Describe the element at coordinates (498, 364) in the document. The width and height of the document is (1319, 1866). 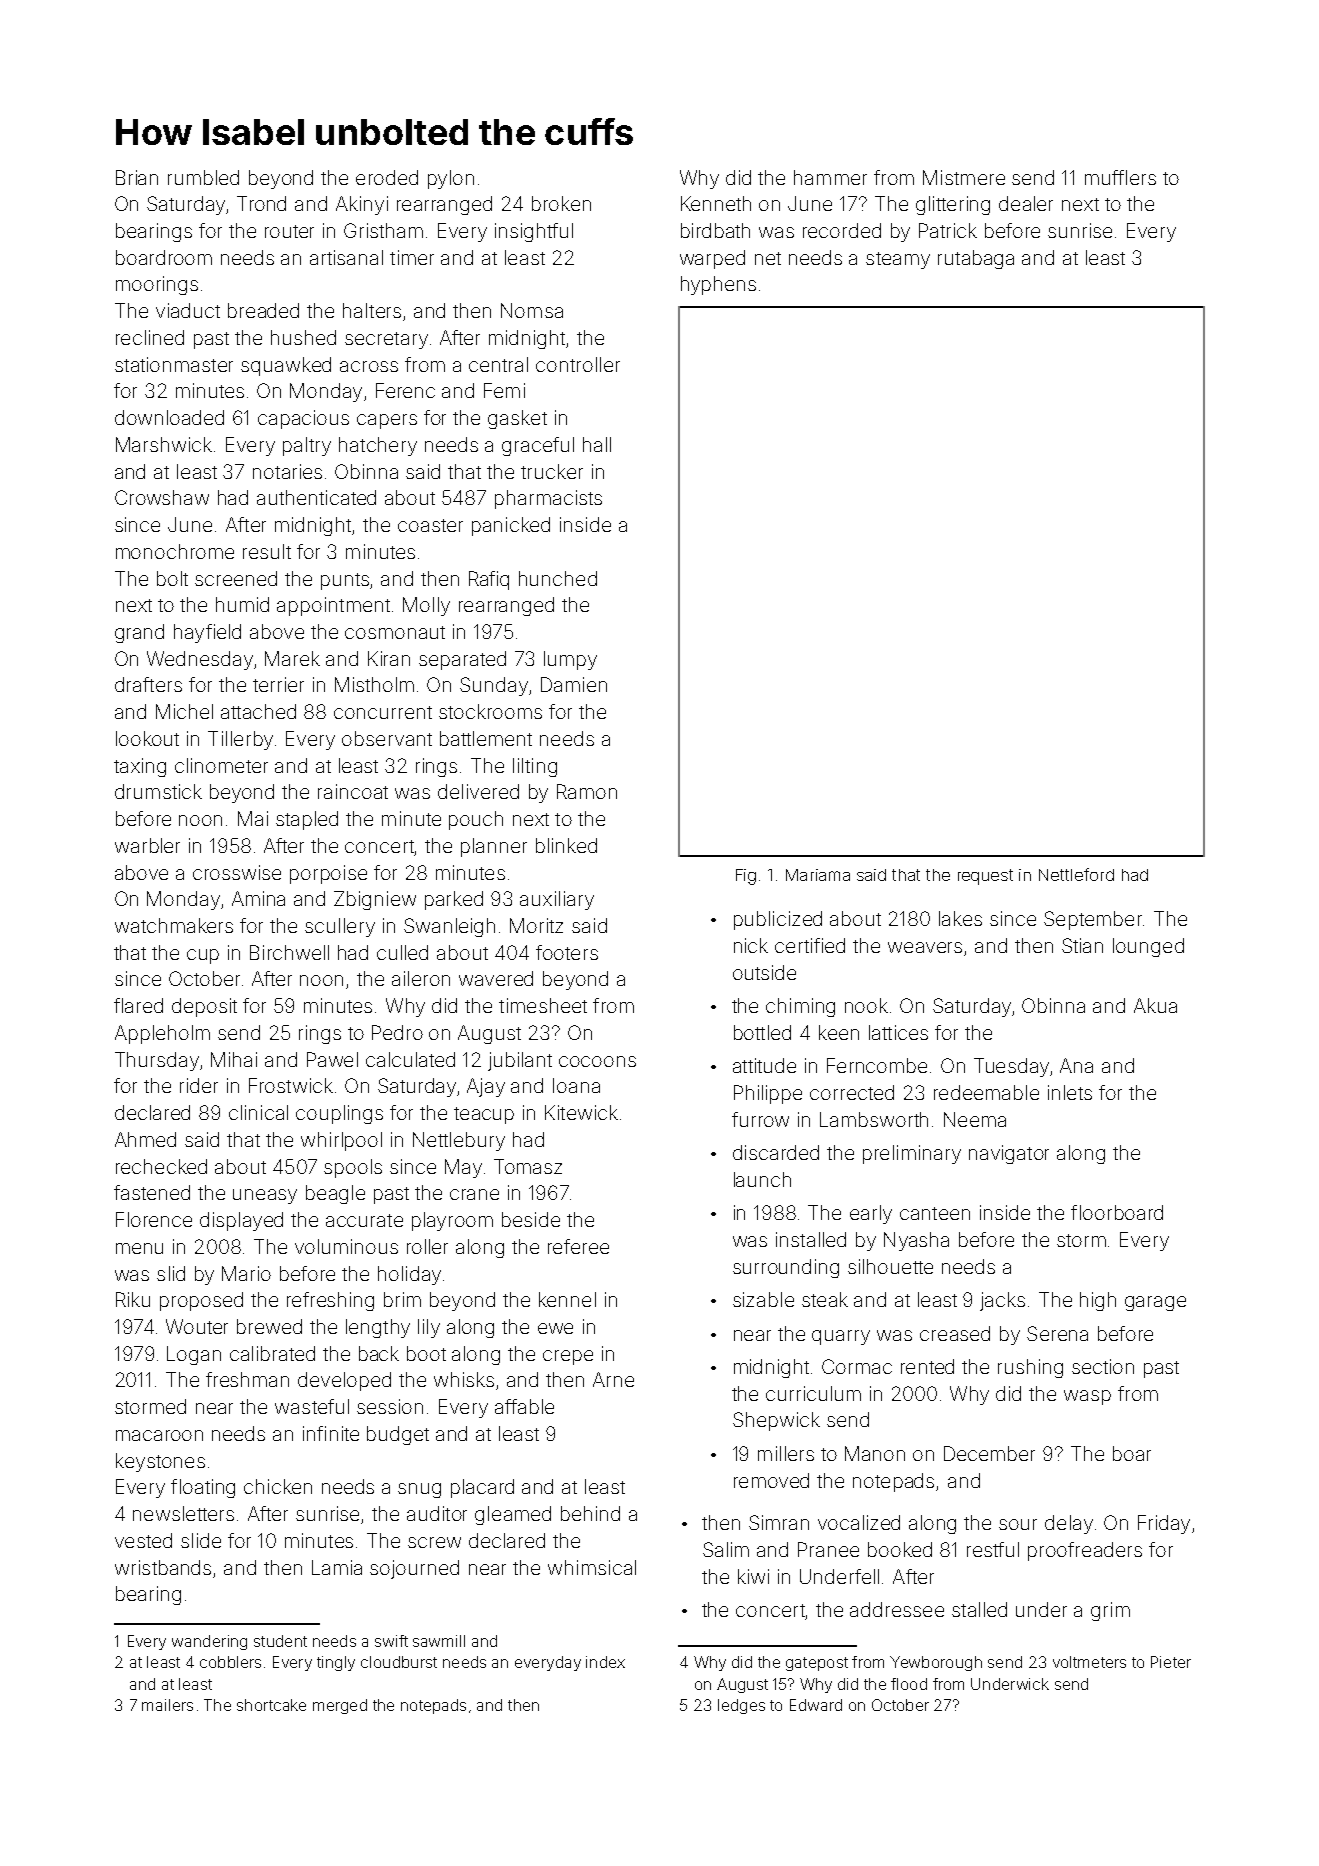
I see `central` at that location.
